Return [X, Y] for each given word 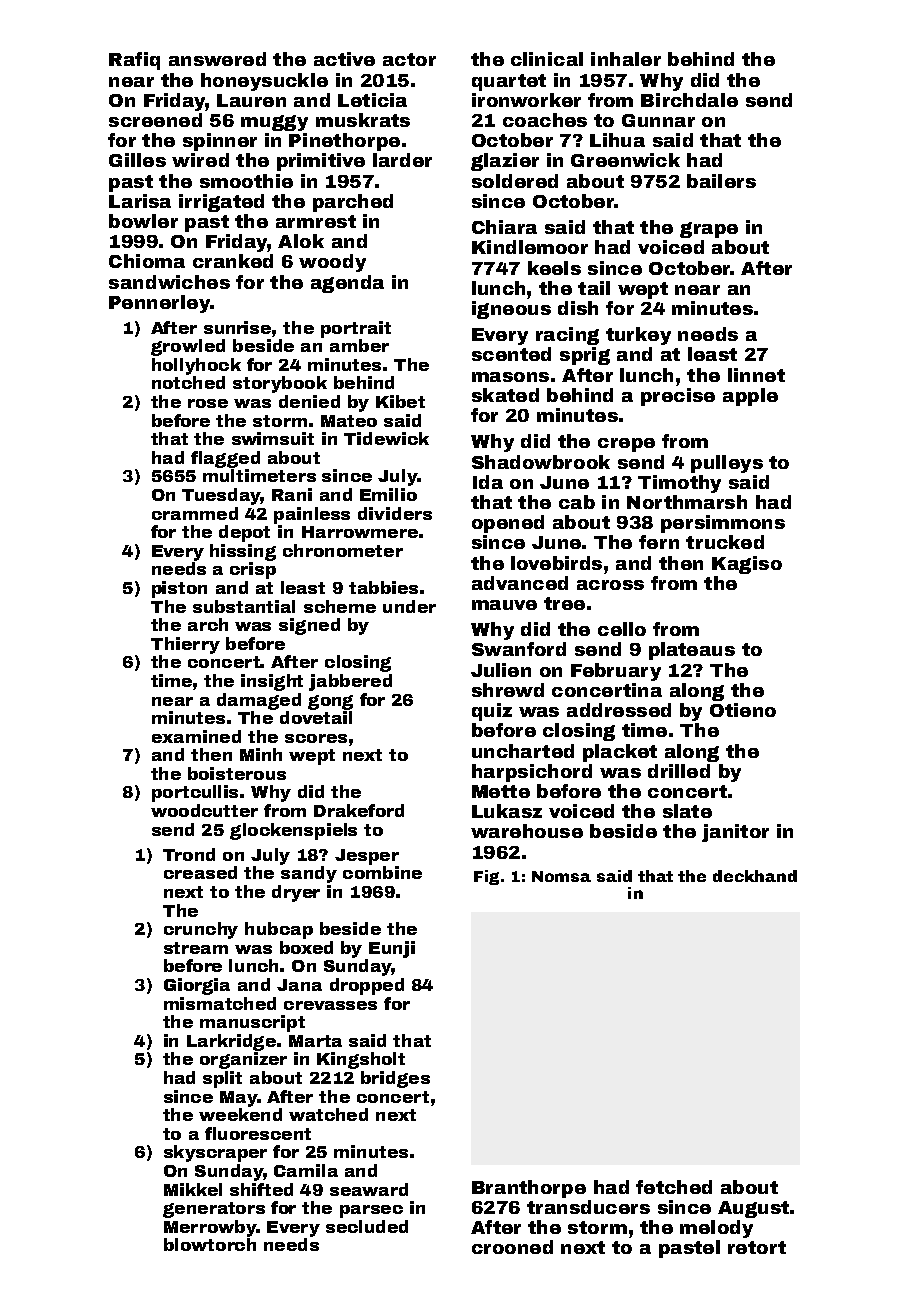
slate [687, 811]
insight [272, 682]
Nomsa [561, 876]
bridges [395, 1079]
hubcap [279, 930]
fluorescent [258, 1133]
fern [659, 542]
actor [409, 59]
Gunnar [658, 120]
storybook [280, 384]
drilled [679, 771]
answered [217, 59]
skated [505, 395]
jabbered [350, 682]
